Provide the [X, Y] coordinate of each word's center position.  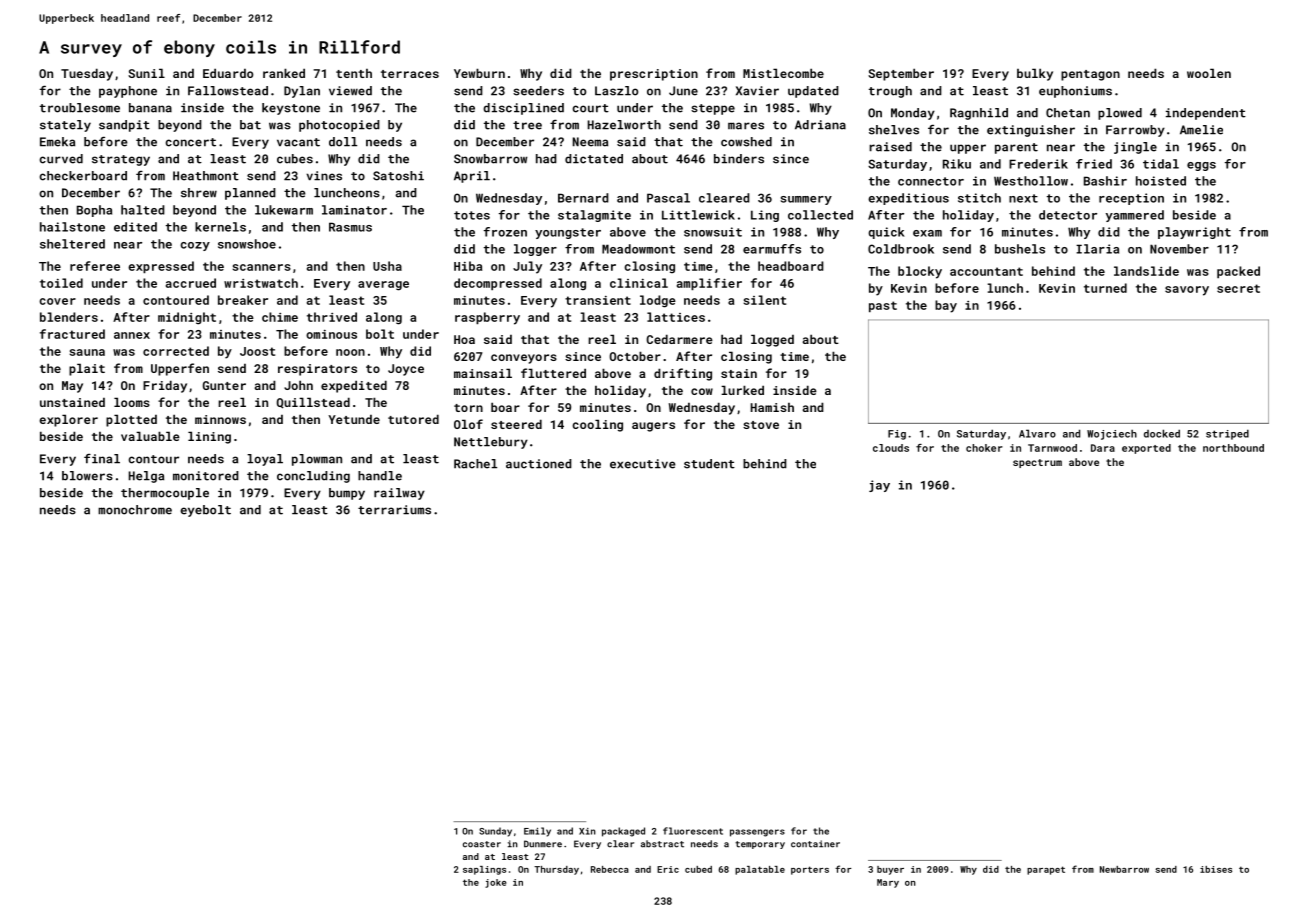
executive [643, 464]
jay [879, 486]
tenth [354, 73]
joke [495, 883]
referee [95, 266]
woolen [1209, 73]
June [683, 91]
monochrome [135, 510]
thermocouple [165, 494]
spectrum [1037, 463]
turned [1105, 288]
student [709, 464]
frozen [505, 232]
